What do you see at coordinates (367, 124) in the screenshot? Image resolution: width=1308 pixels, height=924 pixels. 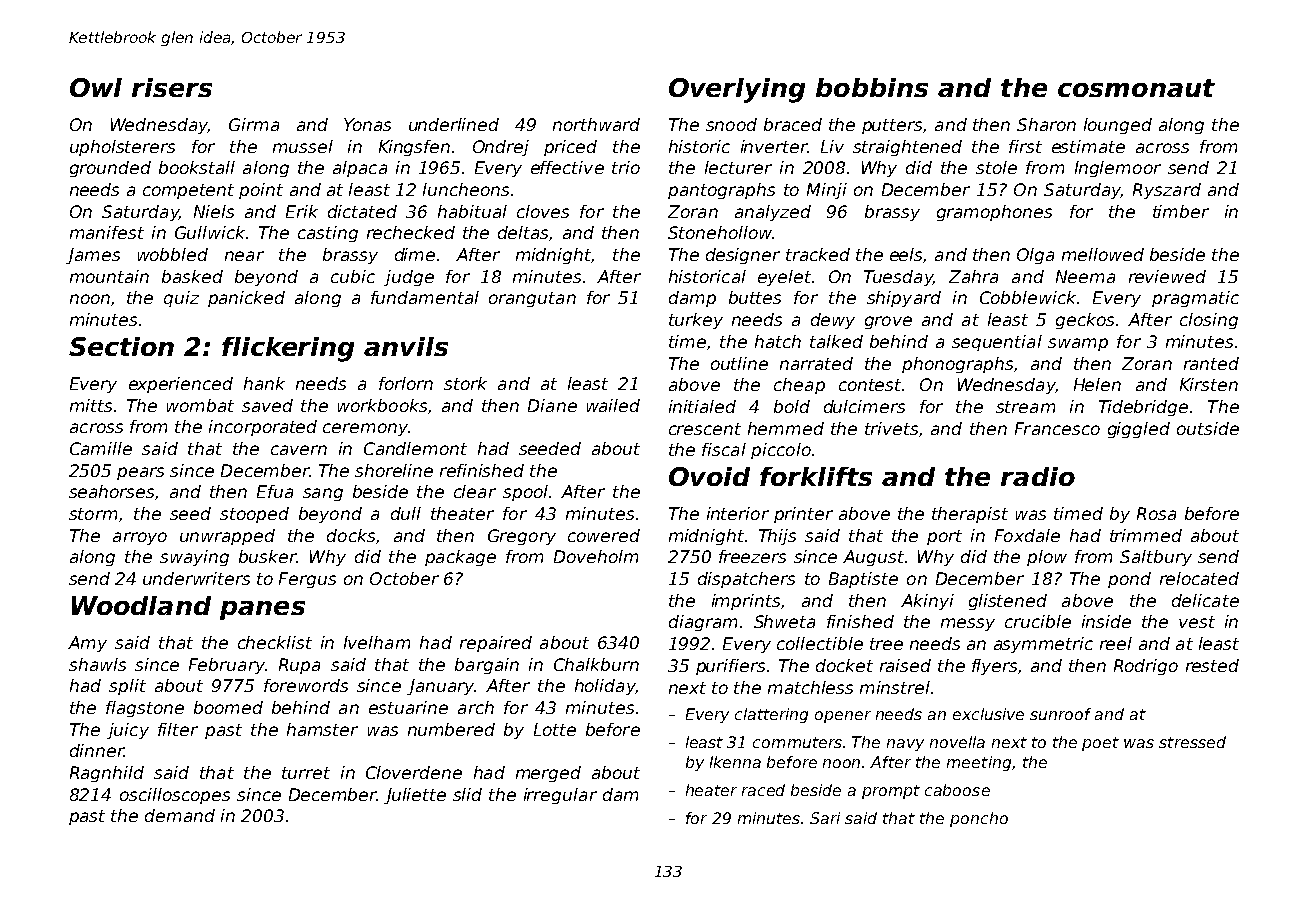 I see `Yonas` at bounding box center [367, 124].
